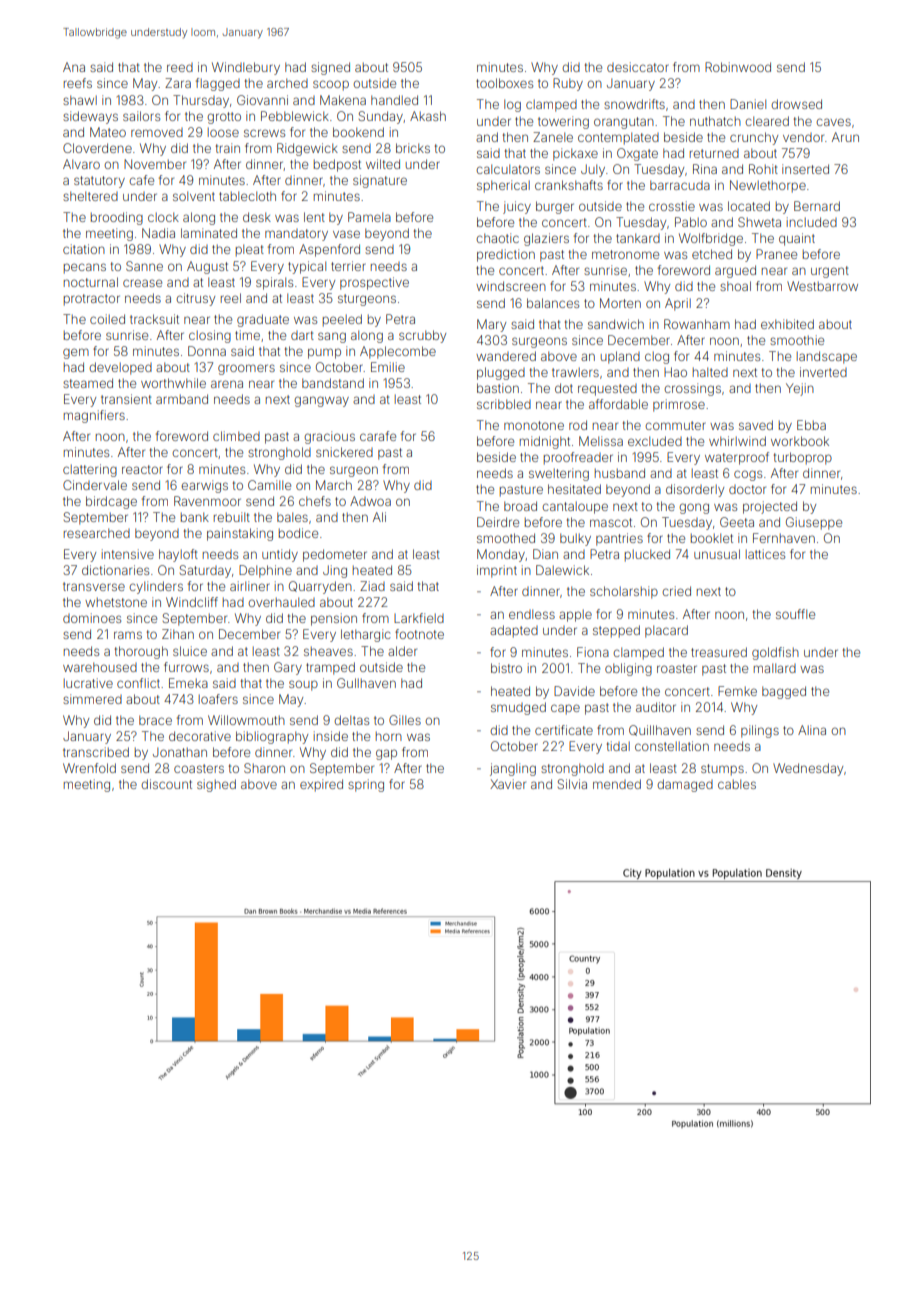 This screenshot has width=924, height=1308. What do you see at coordinates (506, 356) in the screenshot?
I see `wandered` at bounding box center [506, 356].
